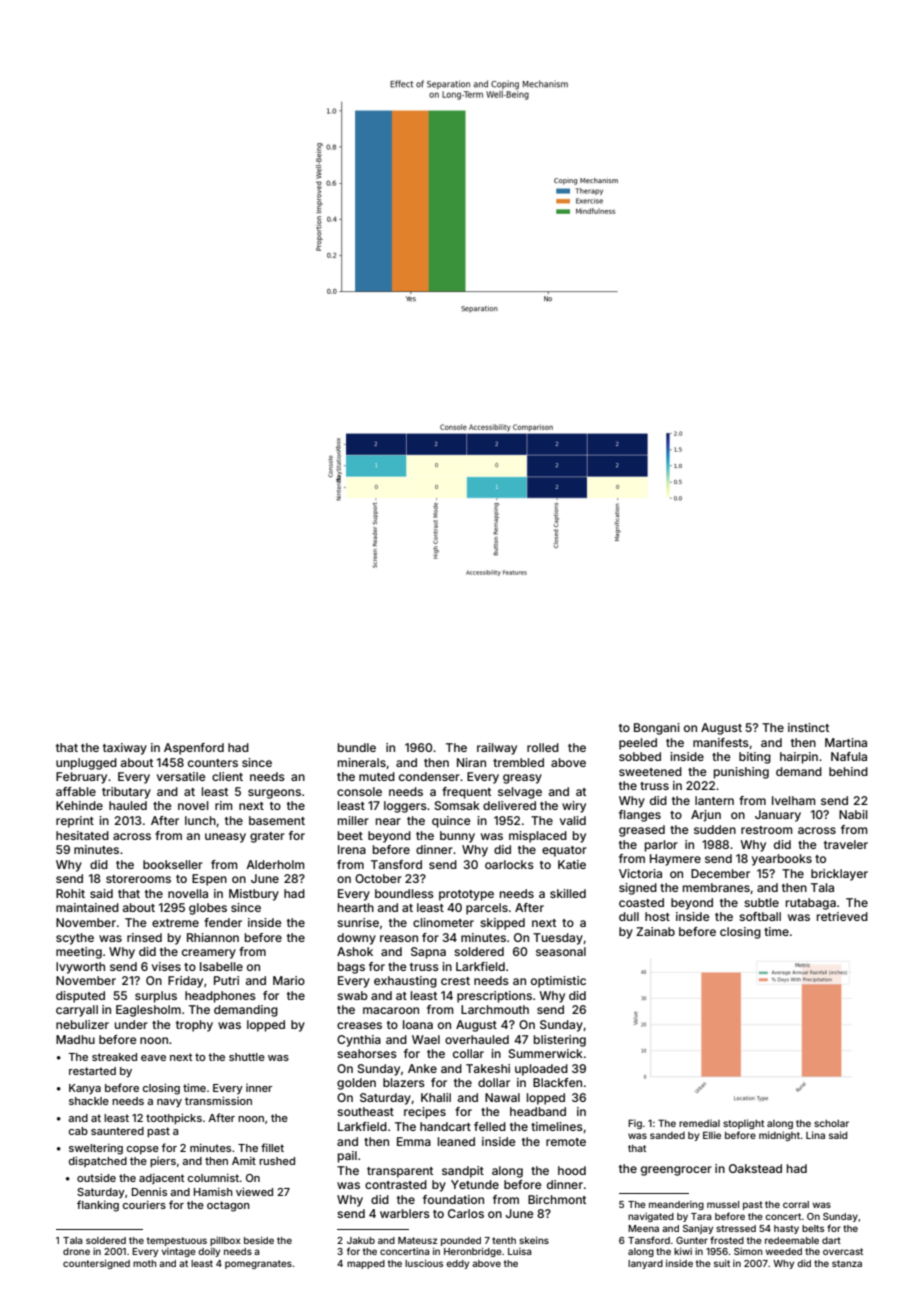  Describe the element at coordinates (755, 1168) in the page. I see `Oakstead` at that location.
